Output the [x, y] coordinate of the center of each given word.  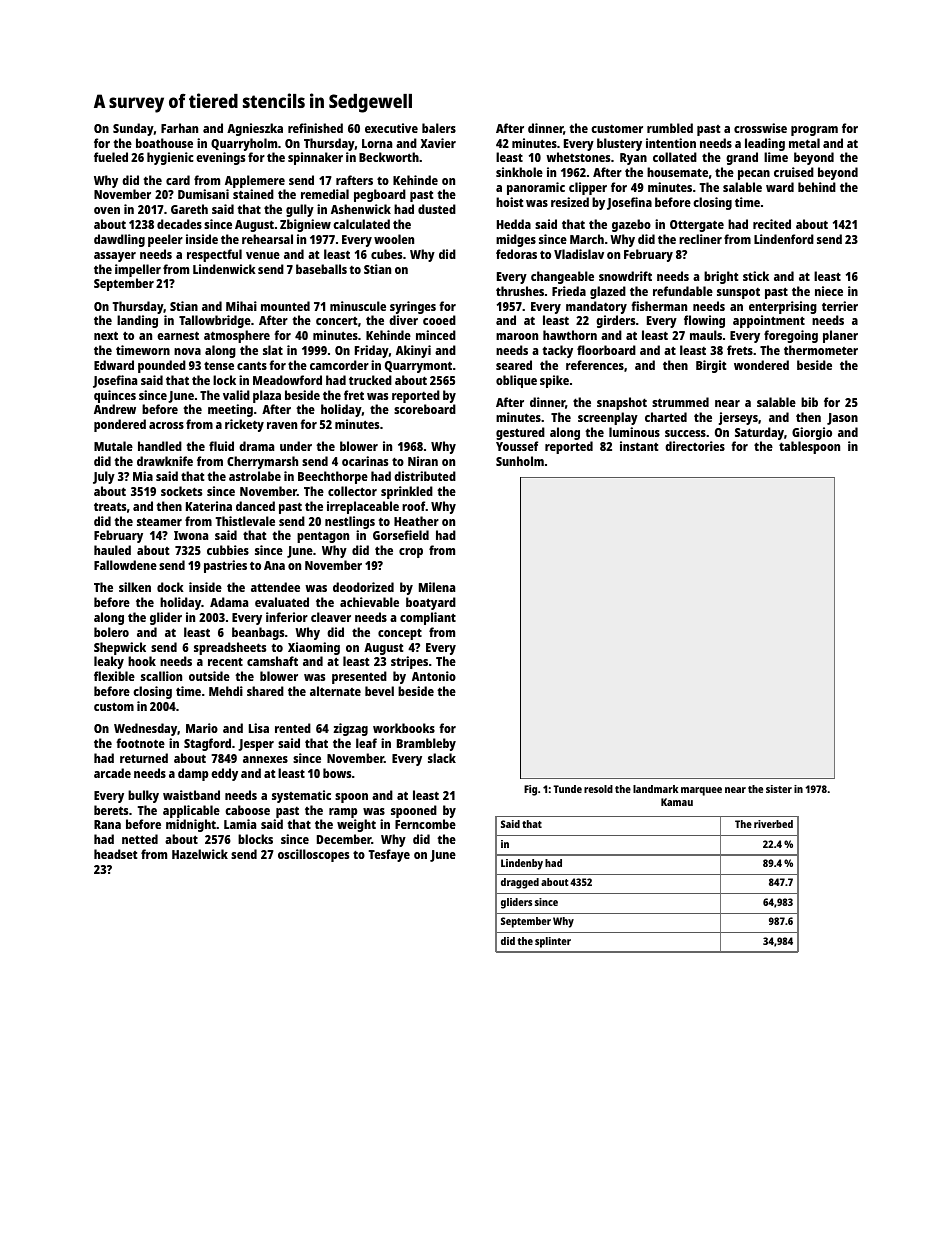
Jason [842, 419]
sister [779, 789]
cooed [439, 320]
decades [179, 224]
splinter [553, 942]
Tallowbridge [215, 321]
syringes [413, 307]
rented [293, 728]
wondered [761, 365]
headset [115, 854]
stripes [409, 662]
